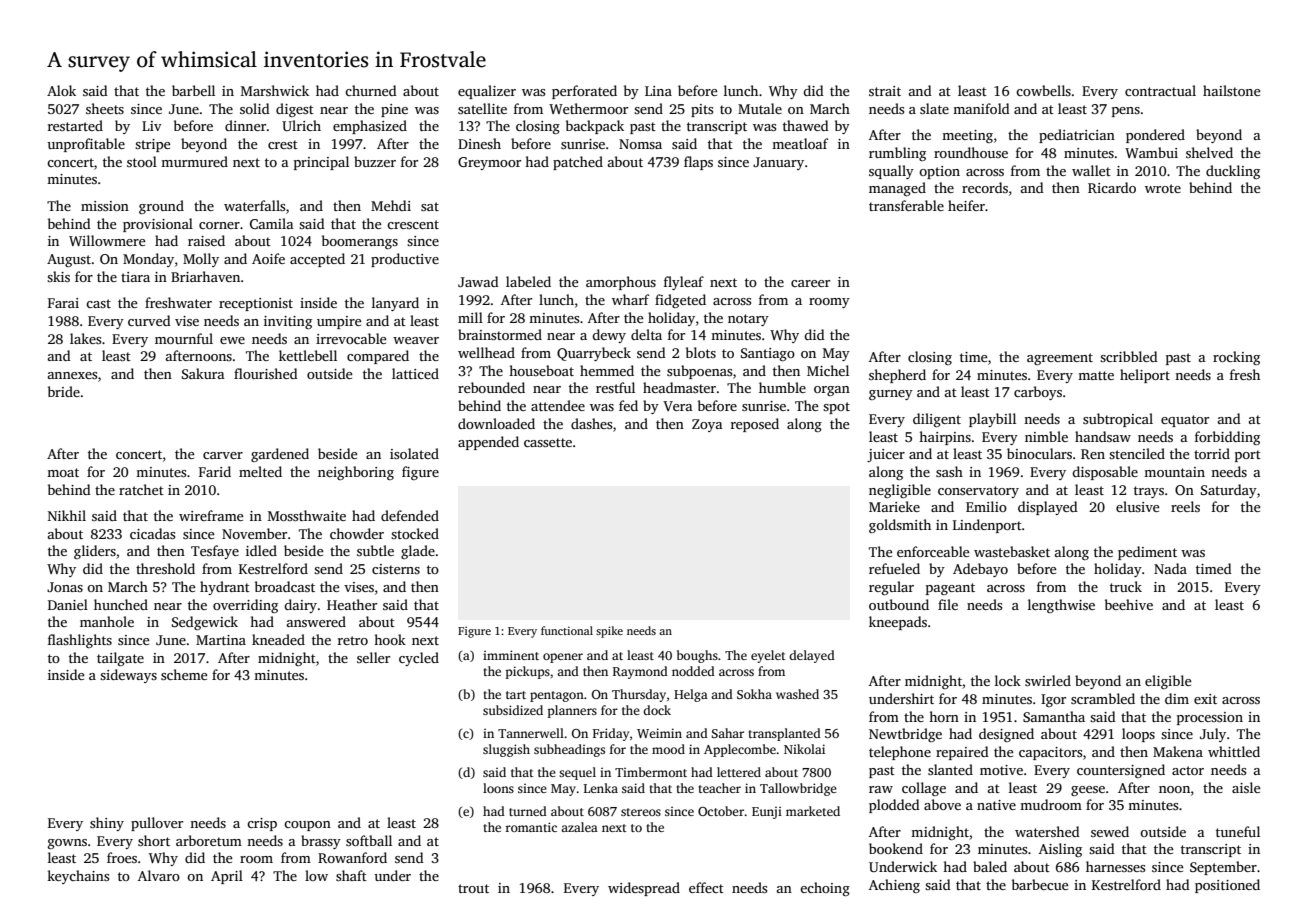  What do you see at coordinates (894, 506) in the screenshot?
I see `Marieke` at bounding box center [894, 506].
